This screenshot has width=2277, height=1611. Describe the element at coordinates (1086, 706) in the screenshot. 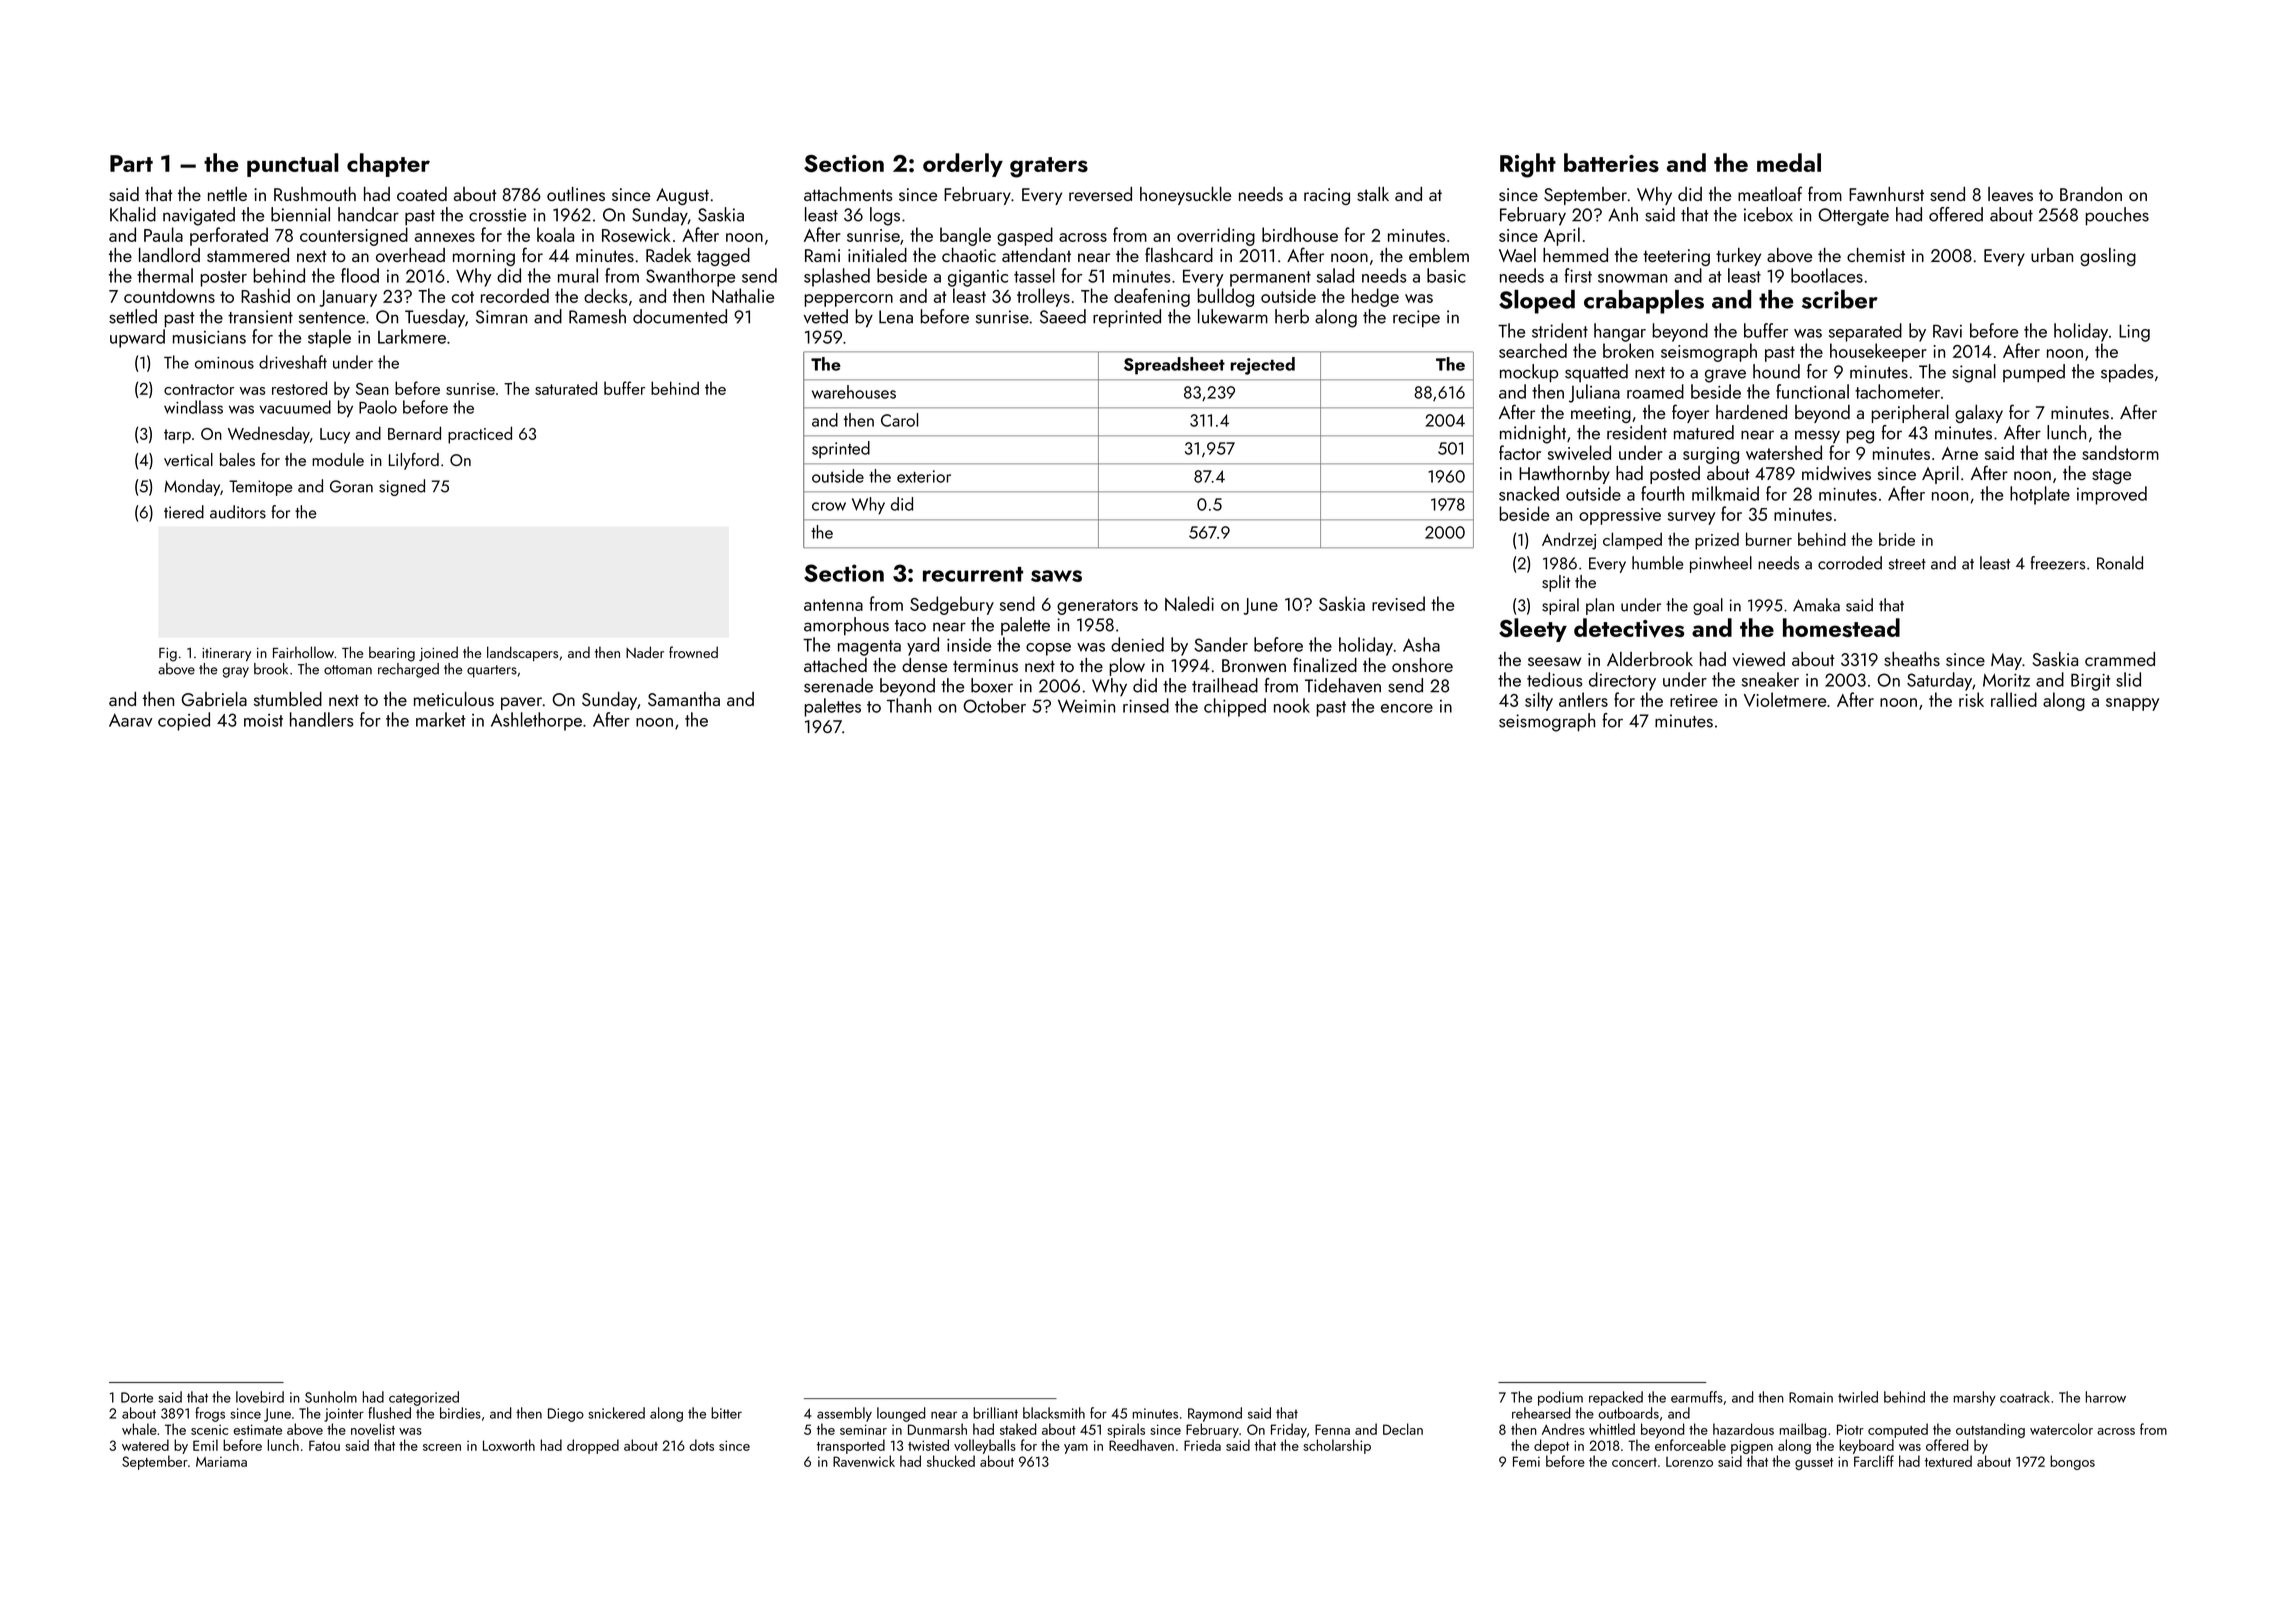

I see `Weimin` at that location.
